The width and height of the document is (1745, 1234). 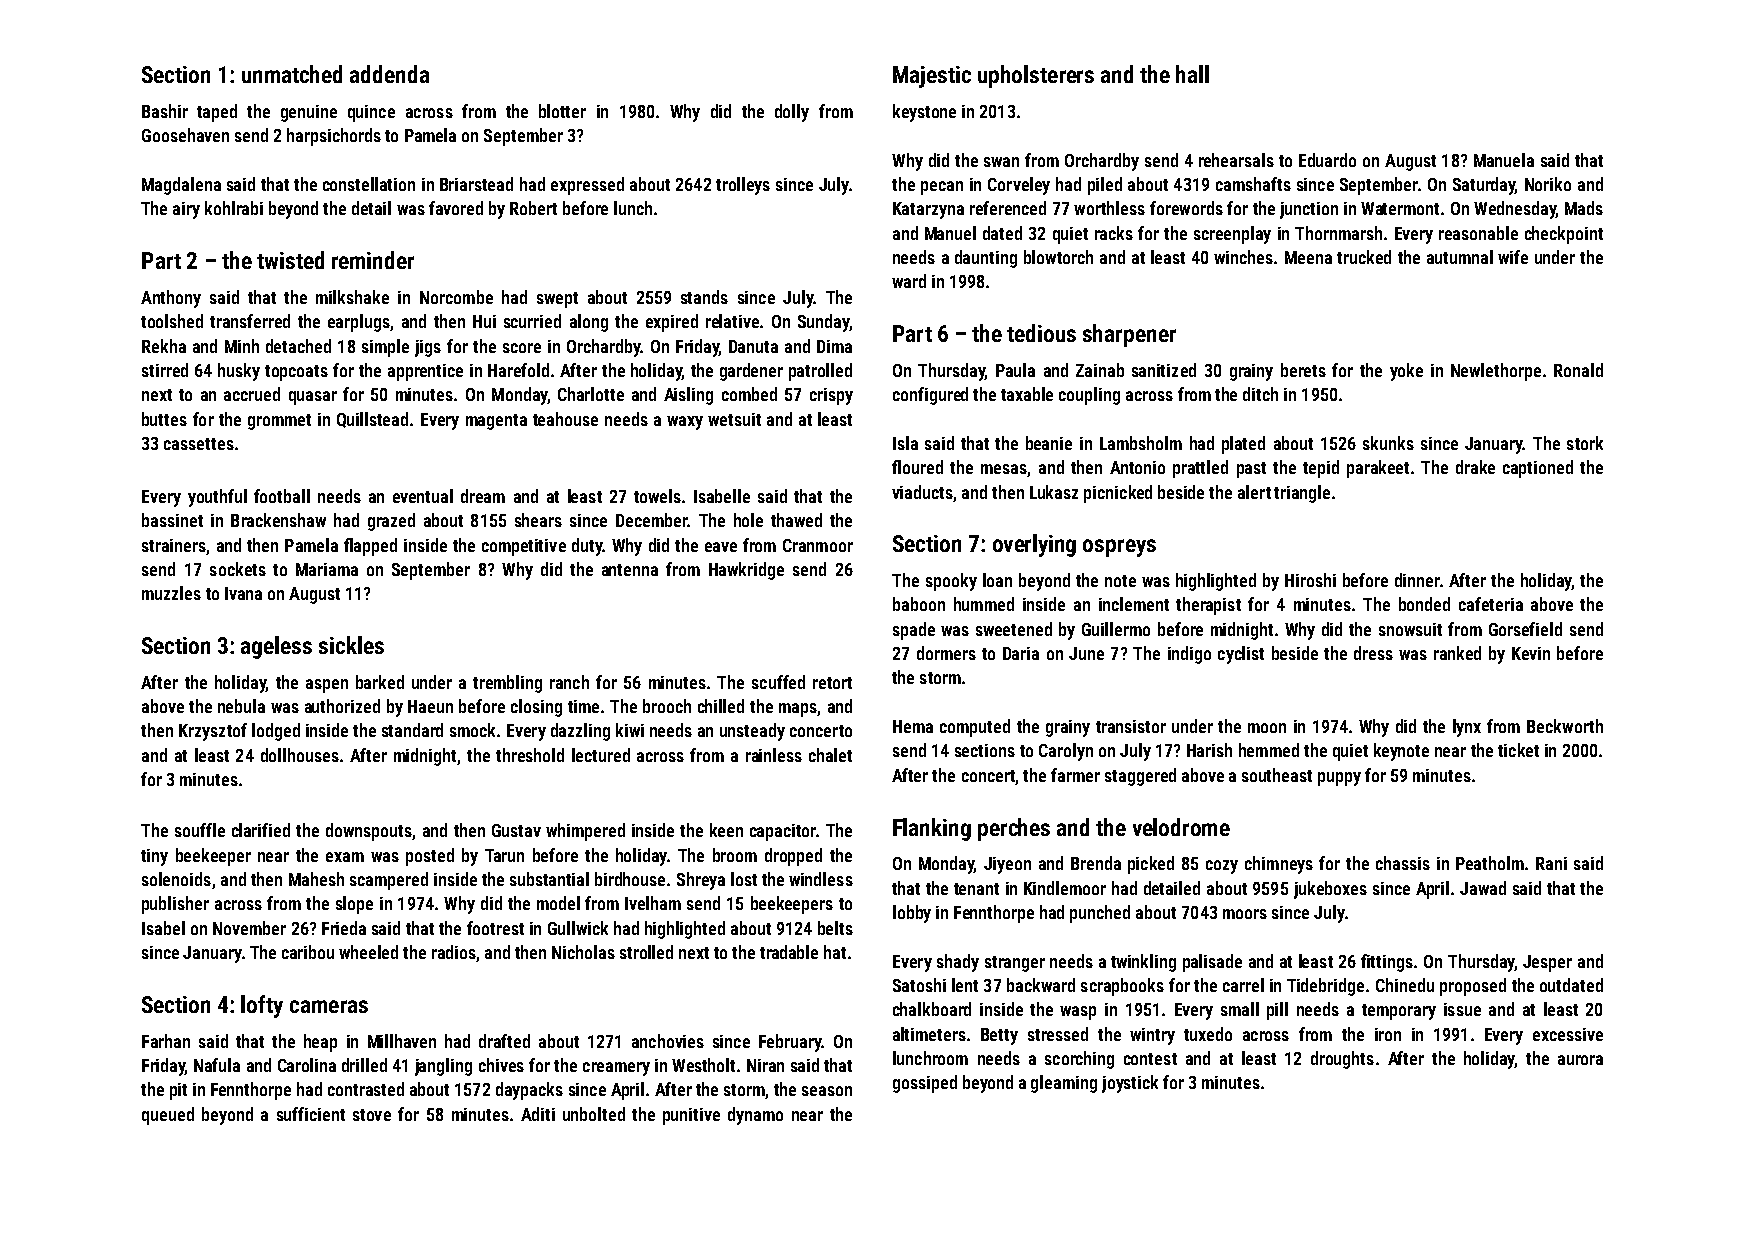 I want to click on capacitor, so click(x=783, y=832).
